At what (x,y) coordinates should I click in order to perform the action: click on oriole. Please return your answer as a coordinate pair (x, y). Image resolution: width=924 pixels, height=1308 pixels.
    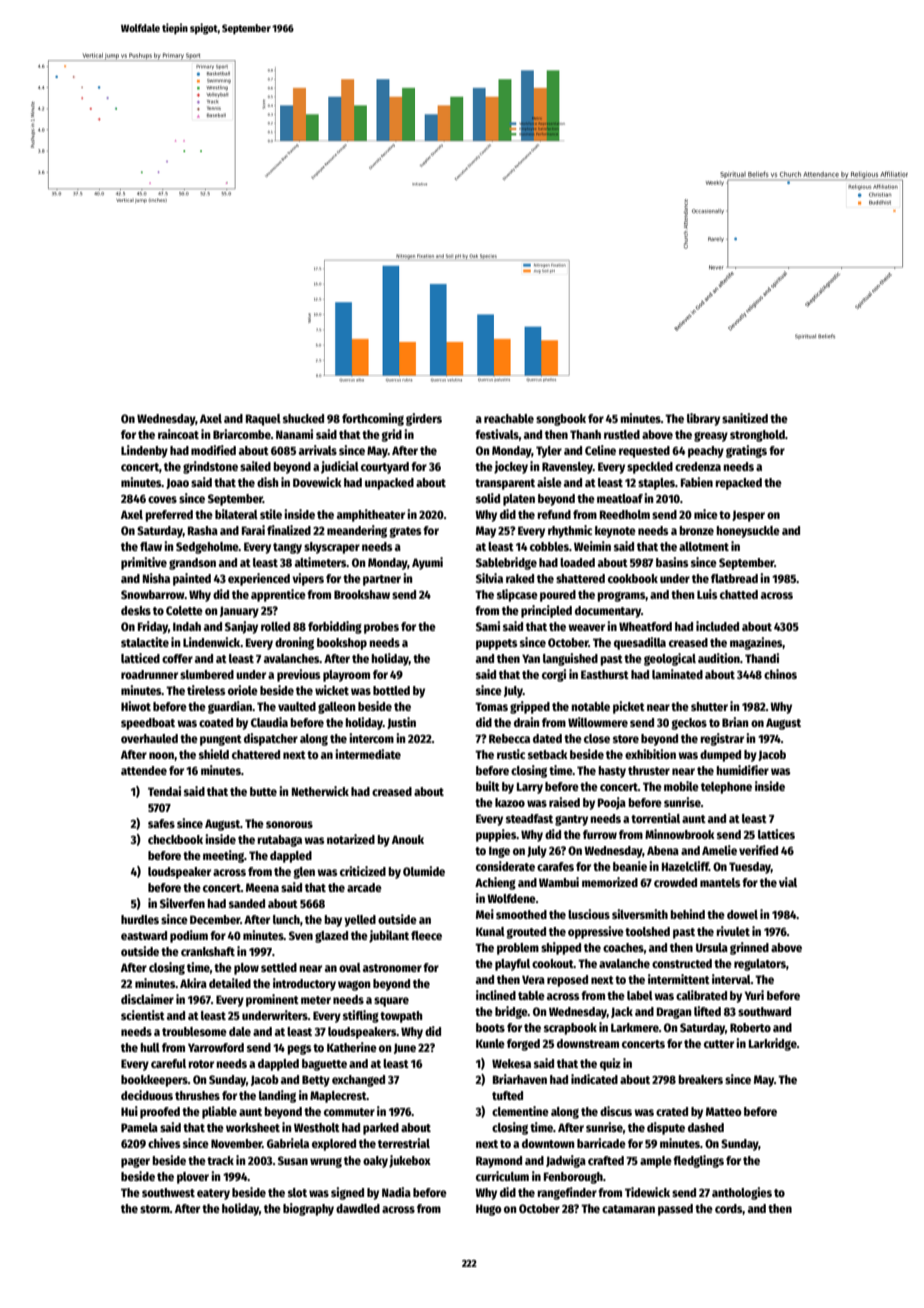
    Looking at the image, I should click on (243, 690).
